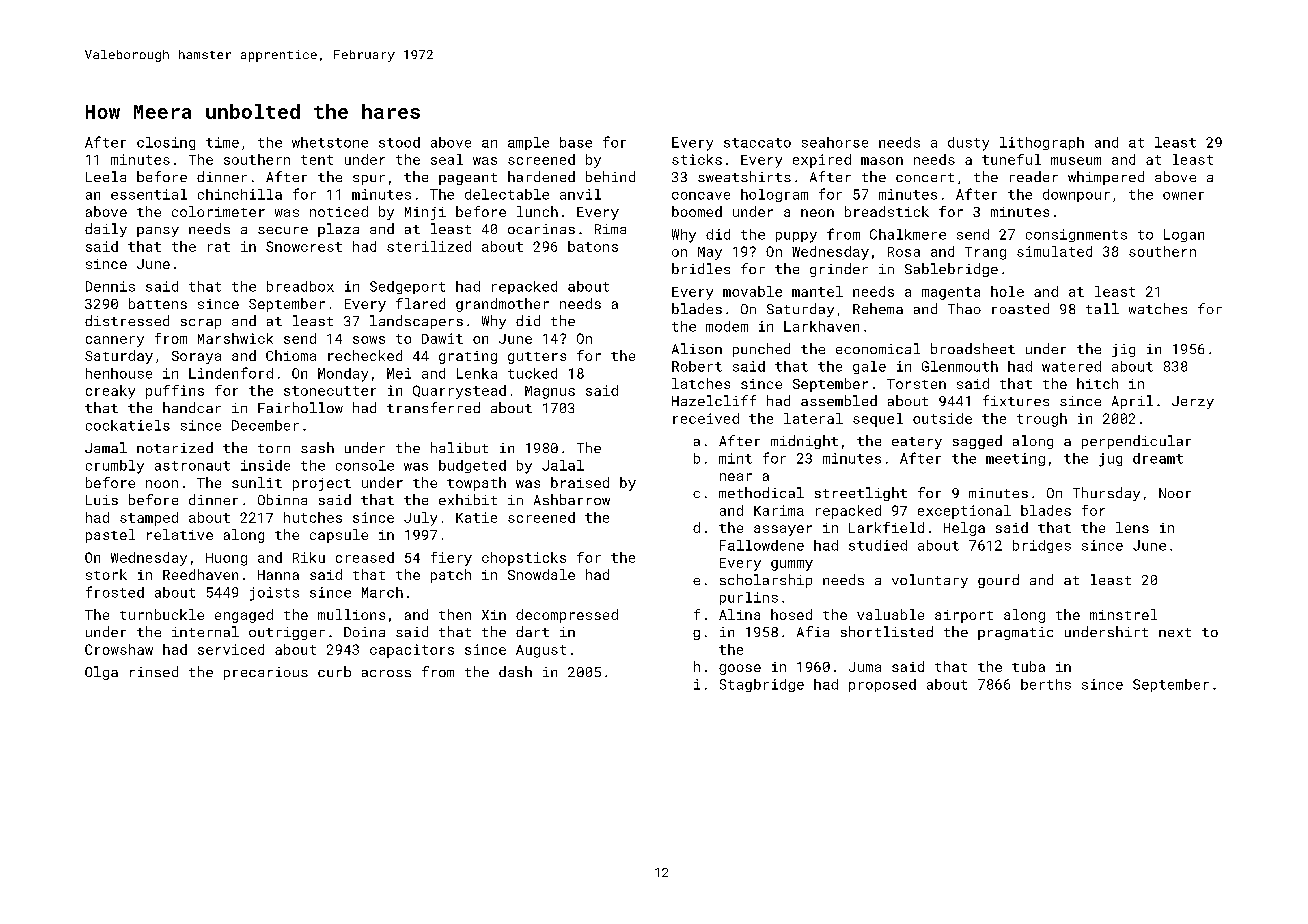  What do you see at coordinates (1183, 196) in the page?
I see `owner` at bounding box center [1183, 196].
